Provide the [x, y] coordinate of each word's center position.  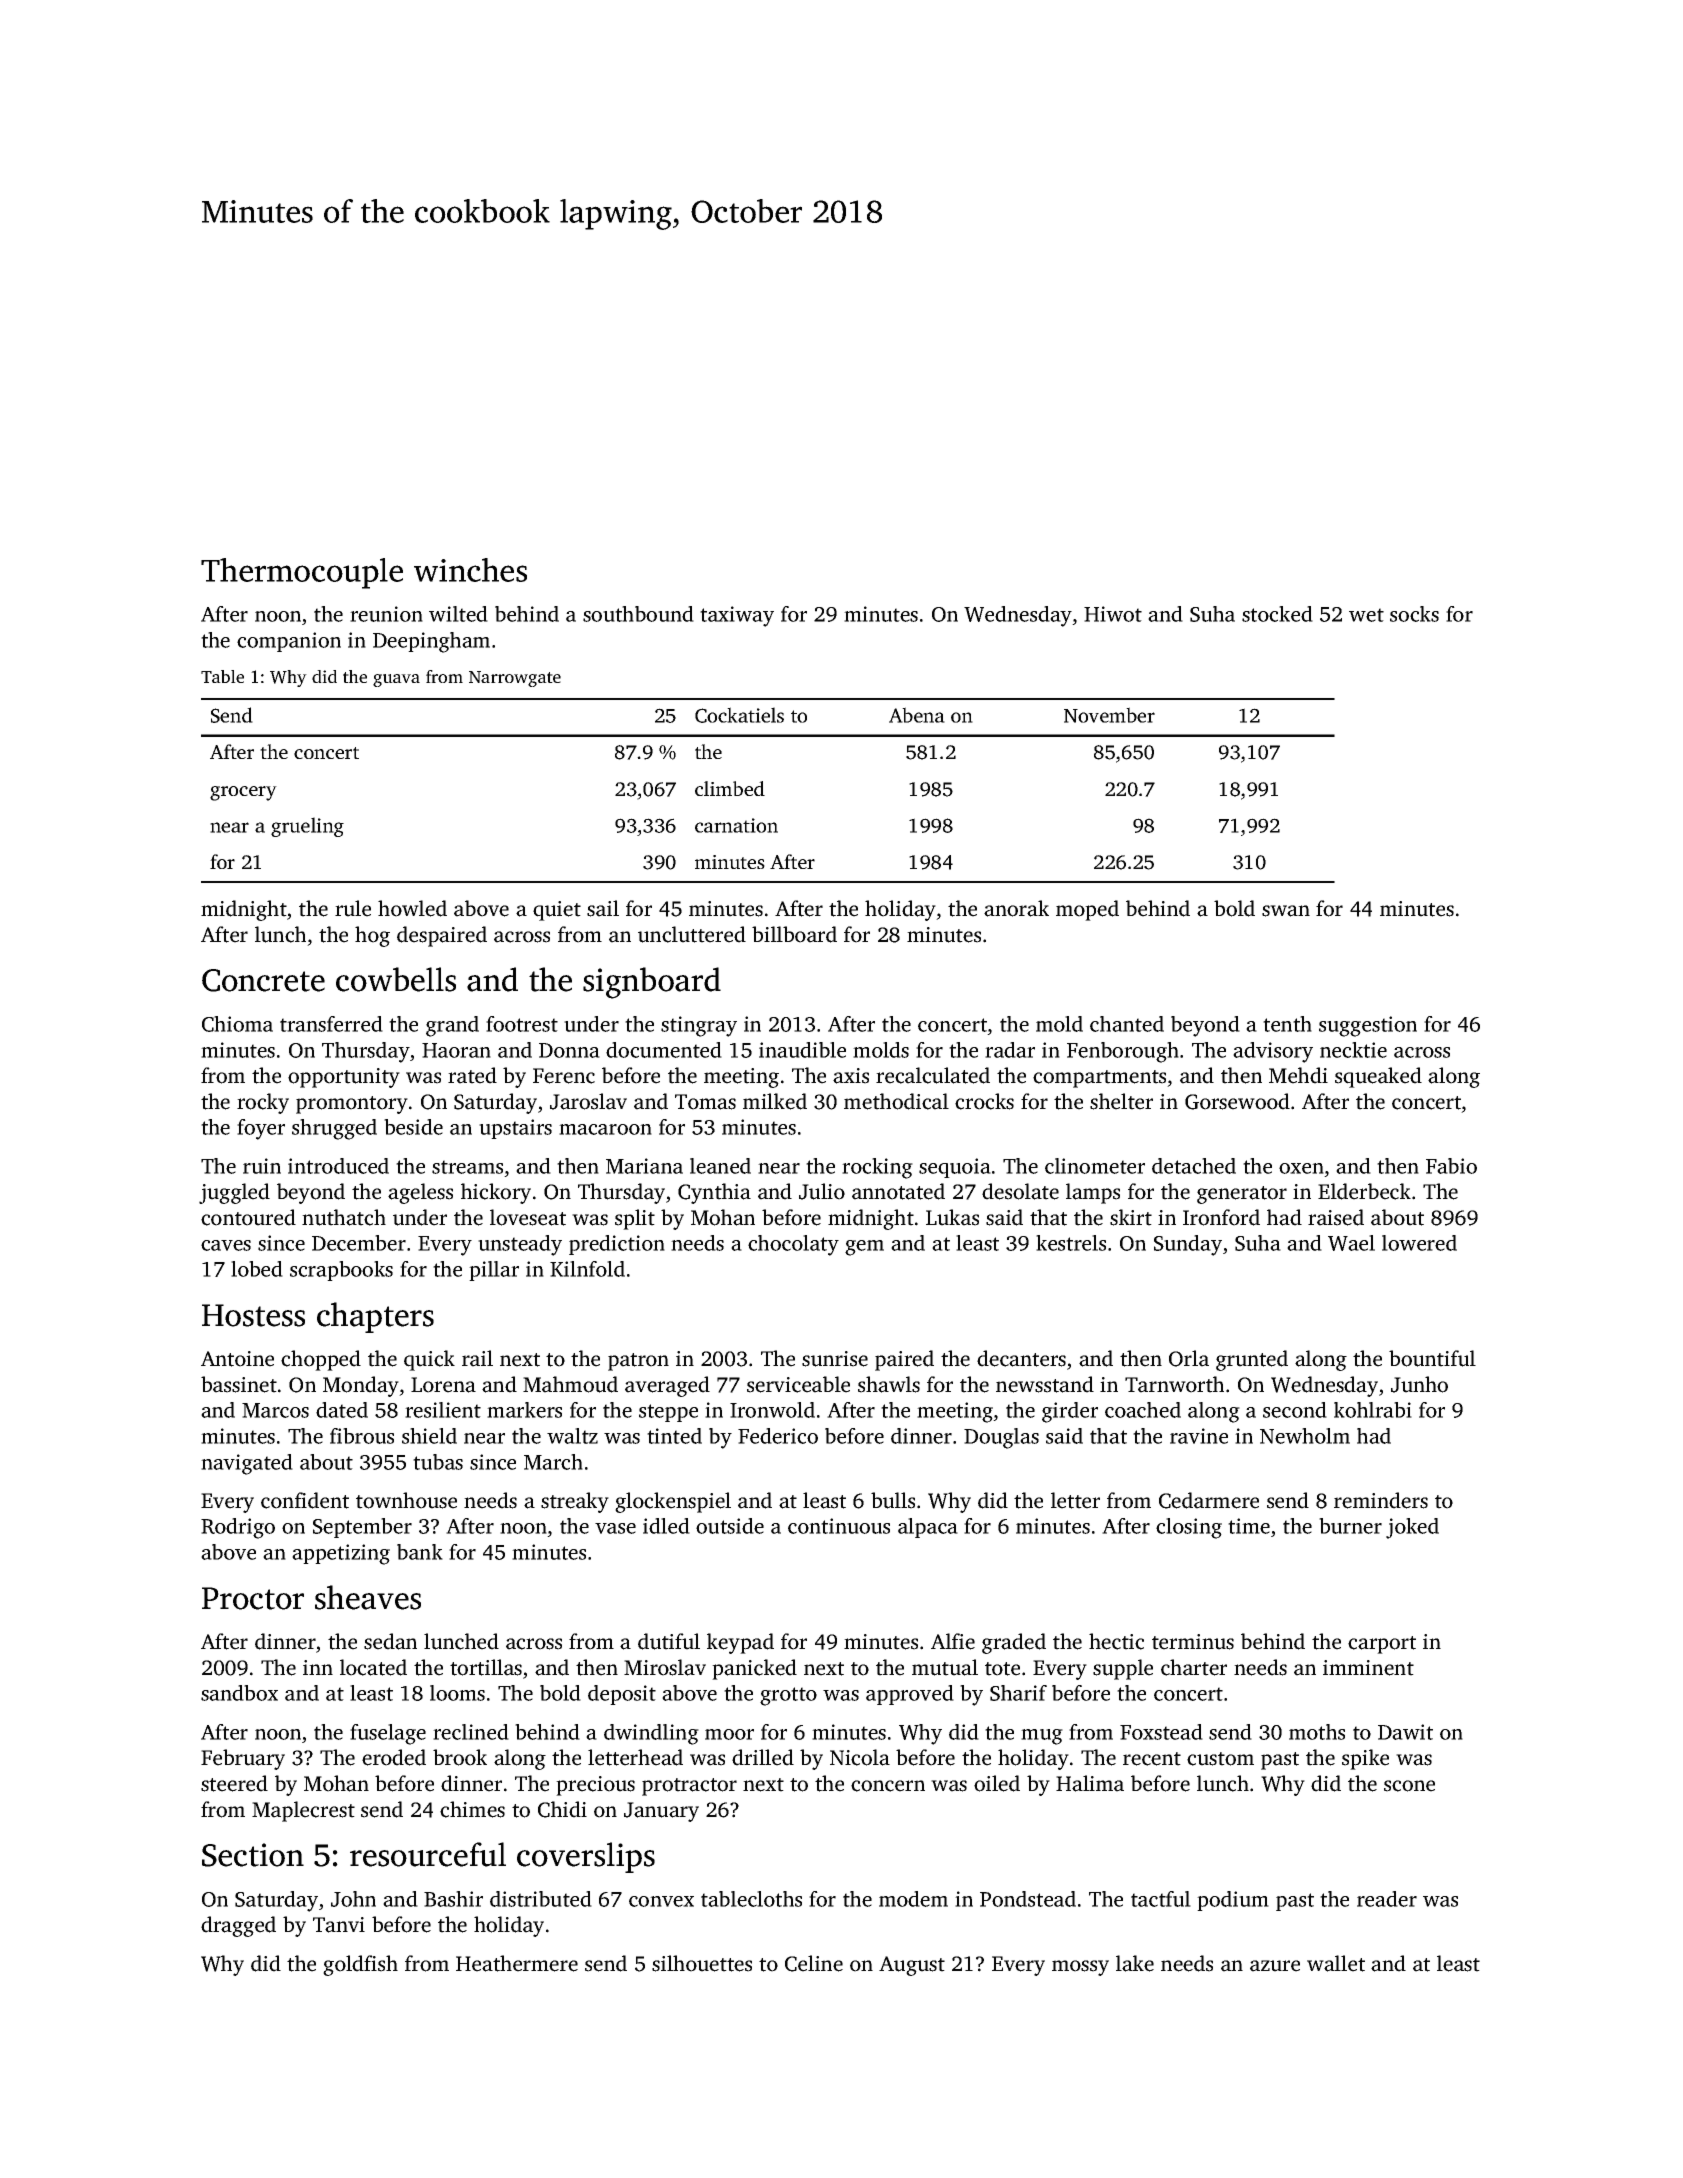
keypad [740, 1643]
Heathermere [517, 1963]
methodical [896, 1101]
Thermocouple [302, 573]
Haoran [456, 1050]
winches [470, 570]
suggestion [1368, 1026]
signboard [652, 983]
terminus [1193, 1642]
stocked [1277, 614]
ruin [262, 1166]
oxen [1301, 1168]
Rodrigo [238, 1528]
